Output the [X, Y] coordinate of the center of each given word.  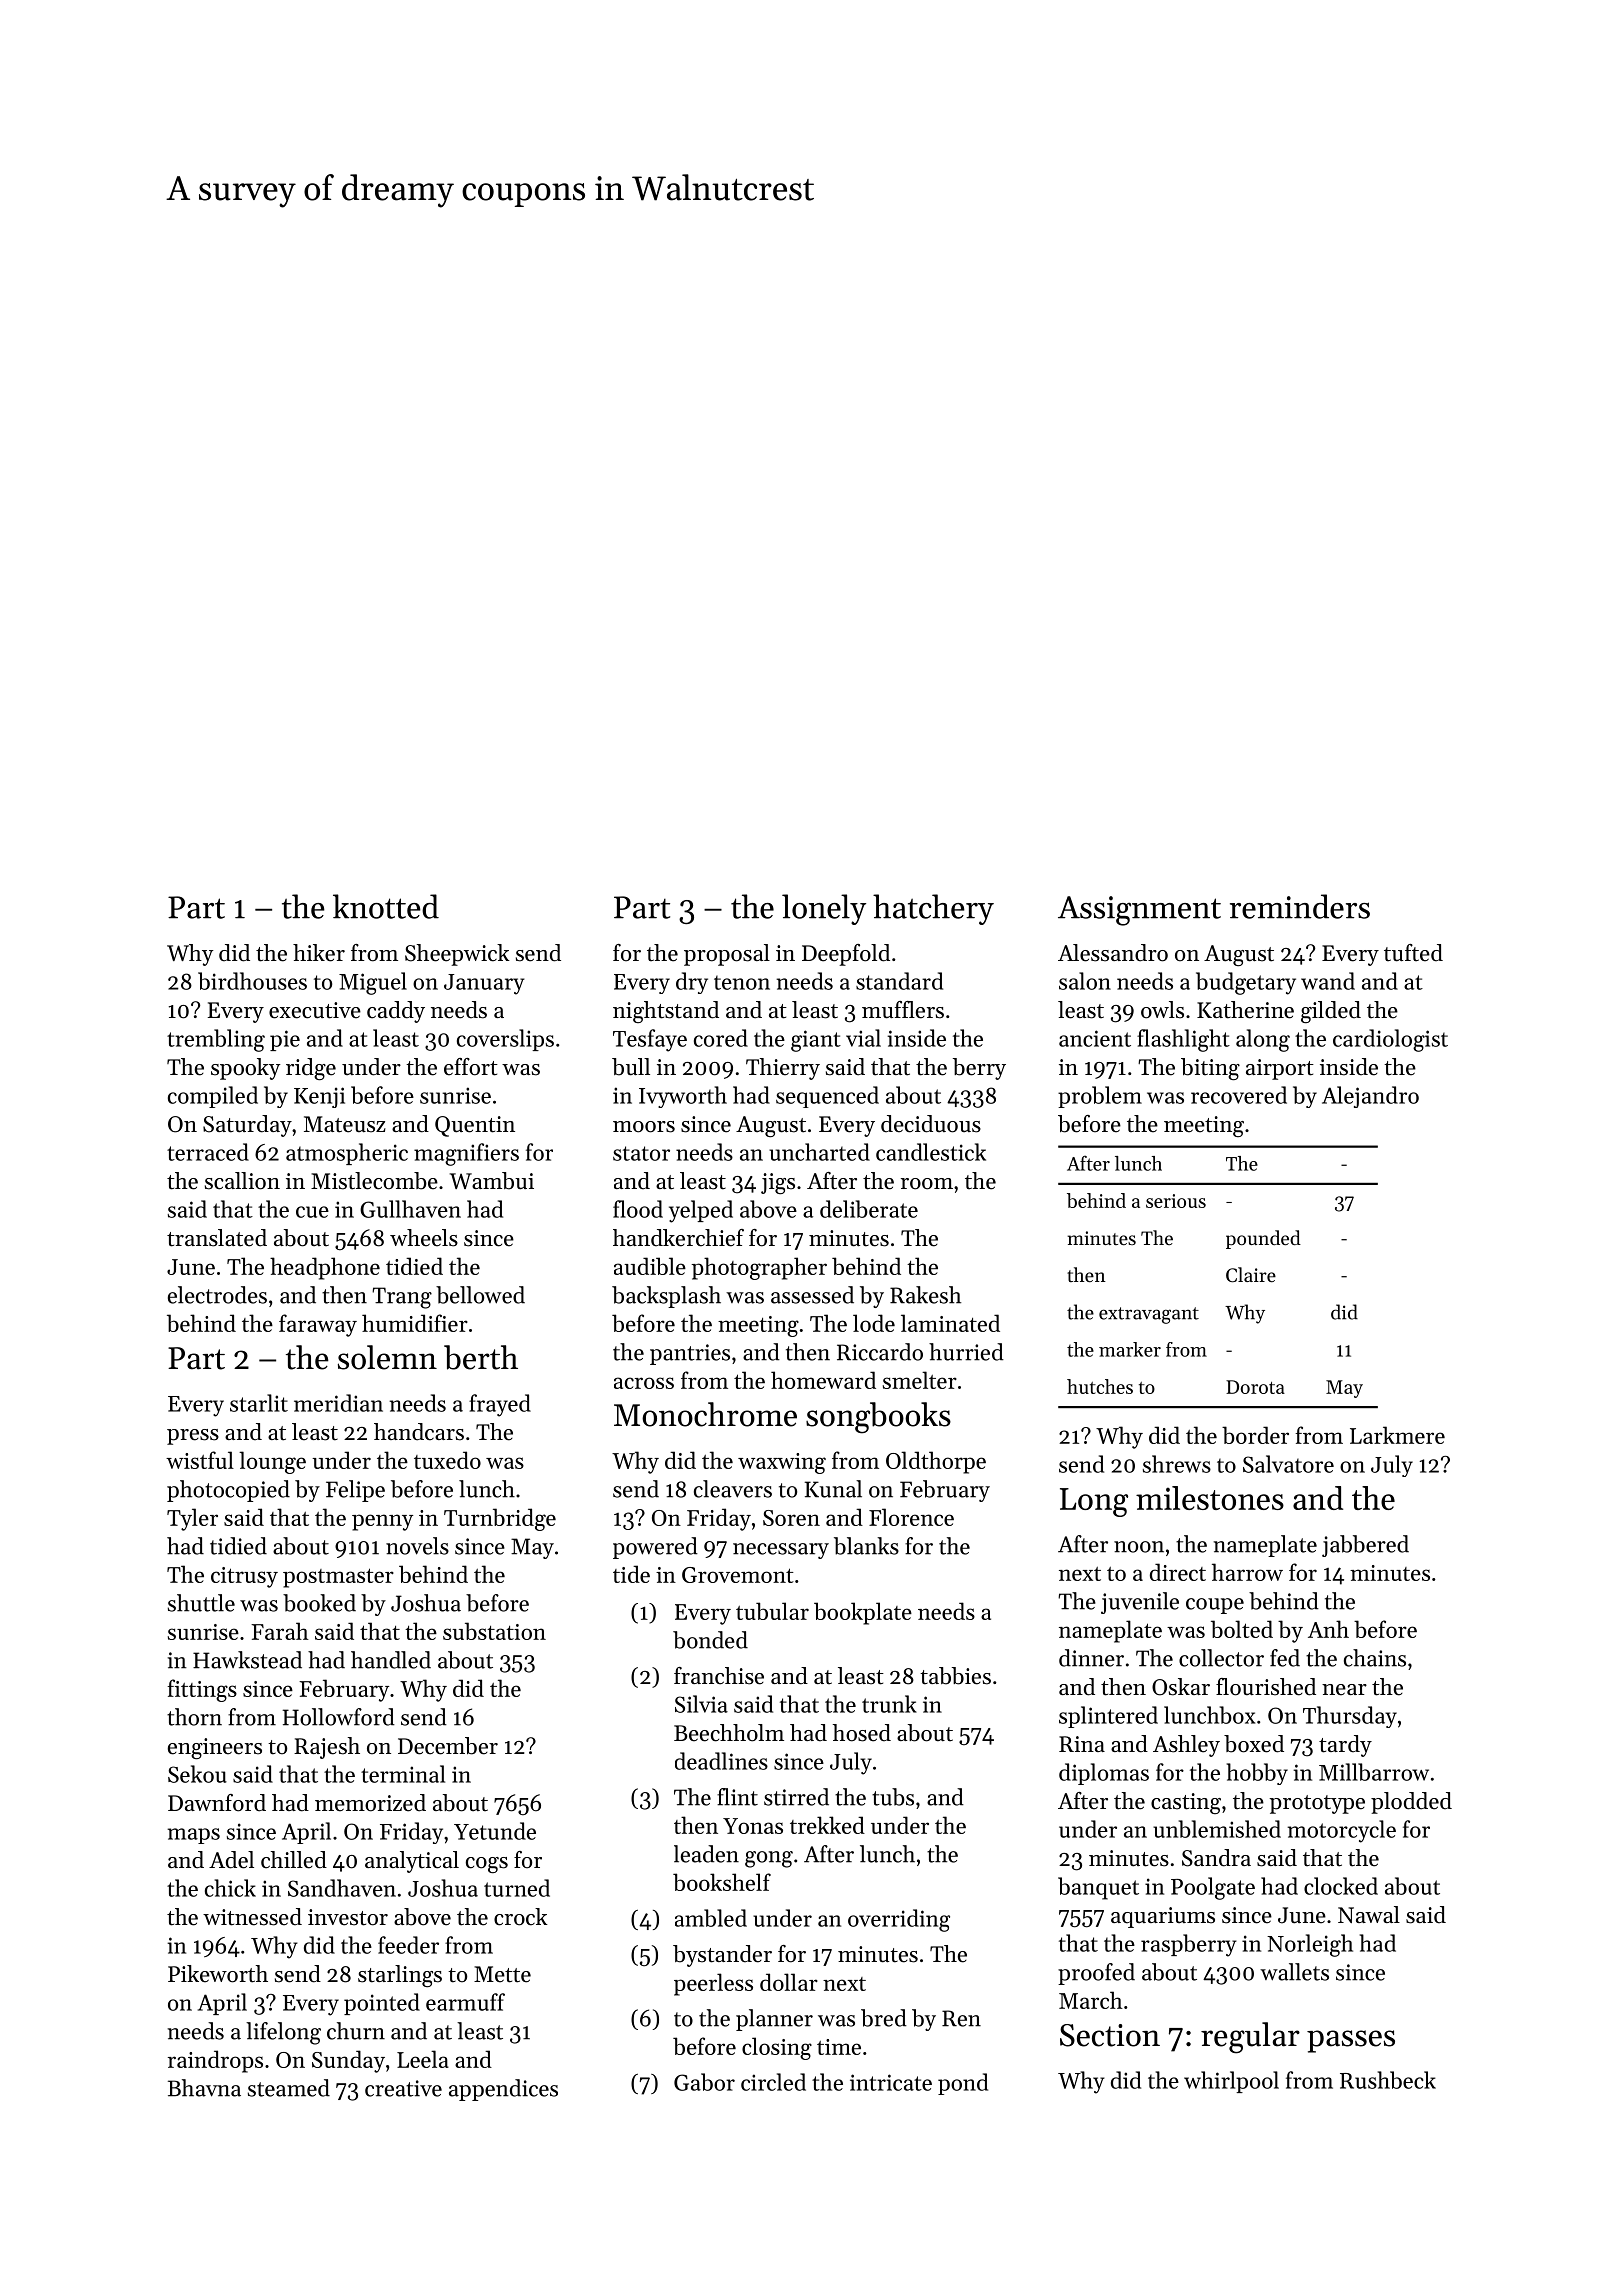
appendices [503, 2090]
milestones [1210, 1498]
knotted [386, 906]
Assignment [1139, 911]
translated [217, 1238]
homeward [823, 1380]
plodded [1411, 1803]
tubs [893, 1797]
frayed [500, 1405]
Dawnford [217, 1803]
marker [1130, 1349]
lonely [824, 909]
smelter [920, 1380]
